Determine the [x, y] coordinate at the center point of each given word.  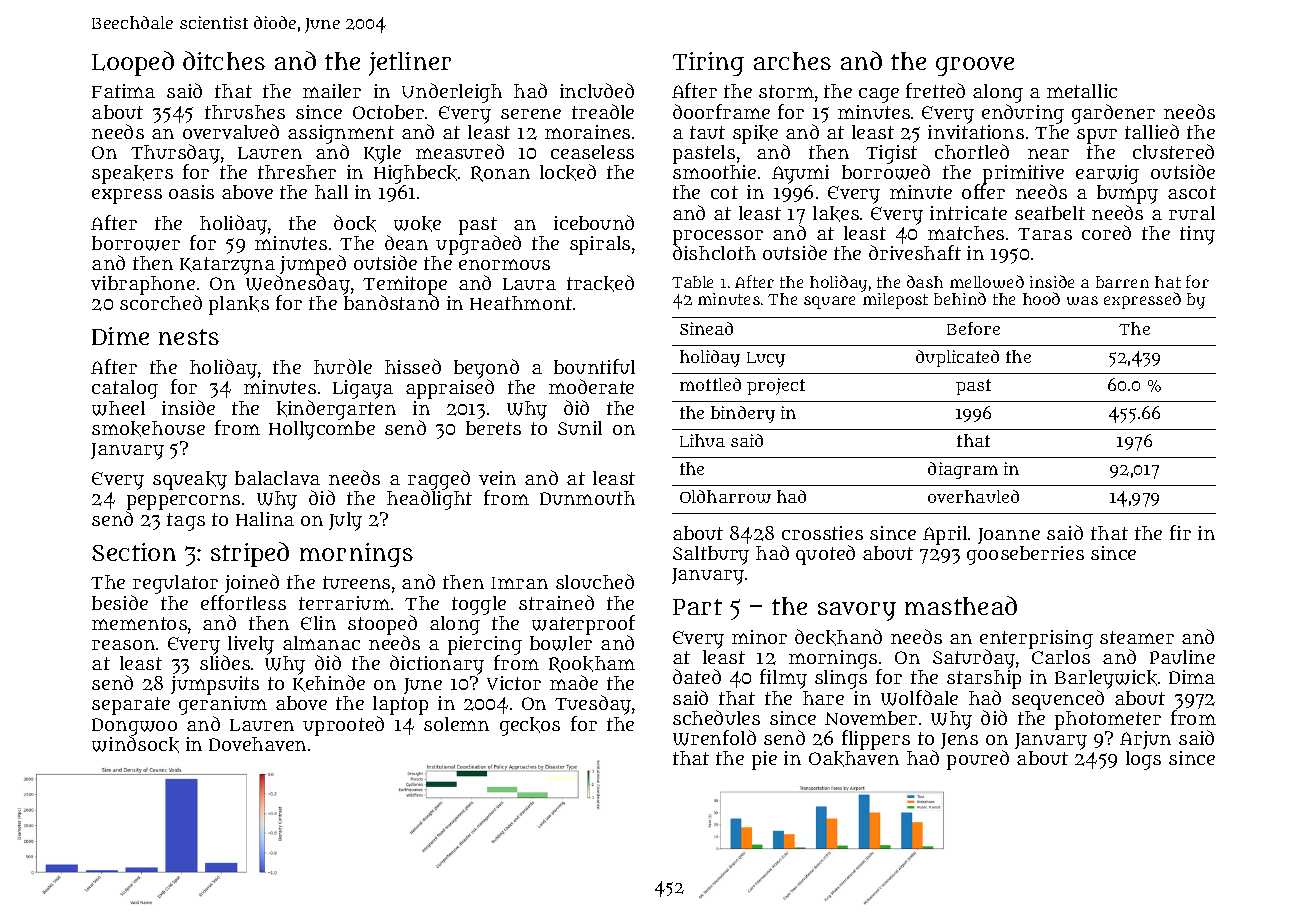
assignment [341, 134]
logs [1143, 760]
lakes [836, 214]
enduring [1023, 114]
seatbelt [1050, 213]
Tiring [708, 64]
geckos [530, 726]
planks [239, 305]
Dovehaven [257, 744]
